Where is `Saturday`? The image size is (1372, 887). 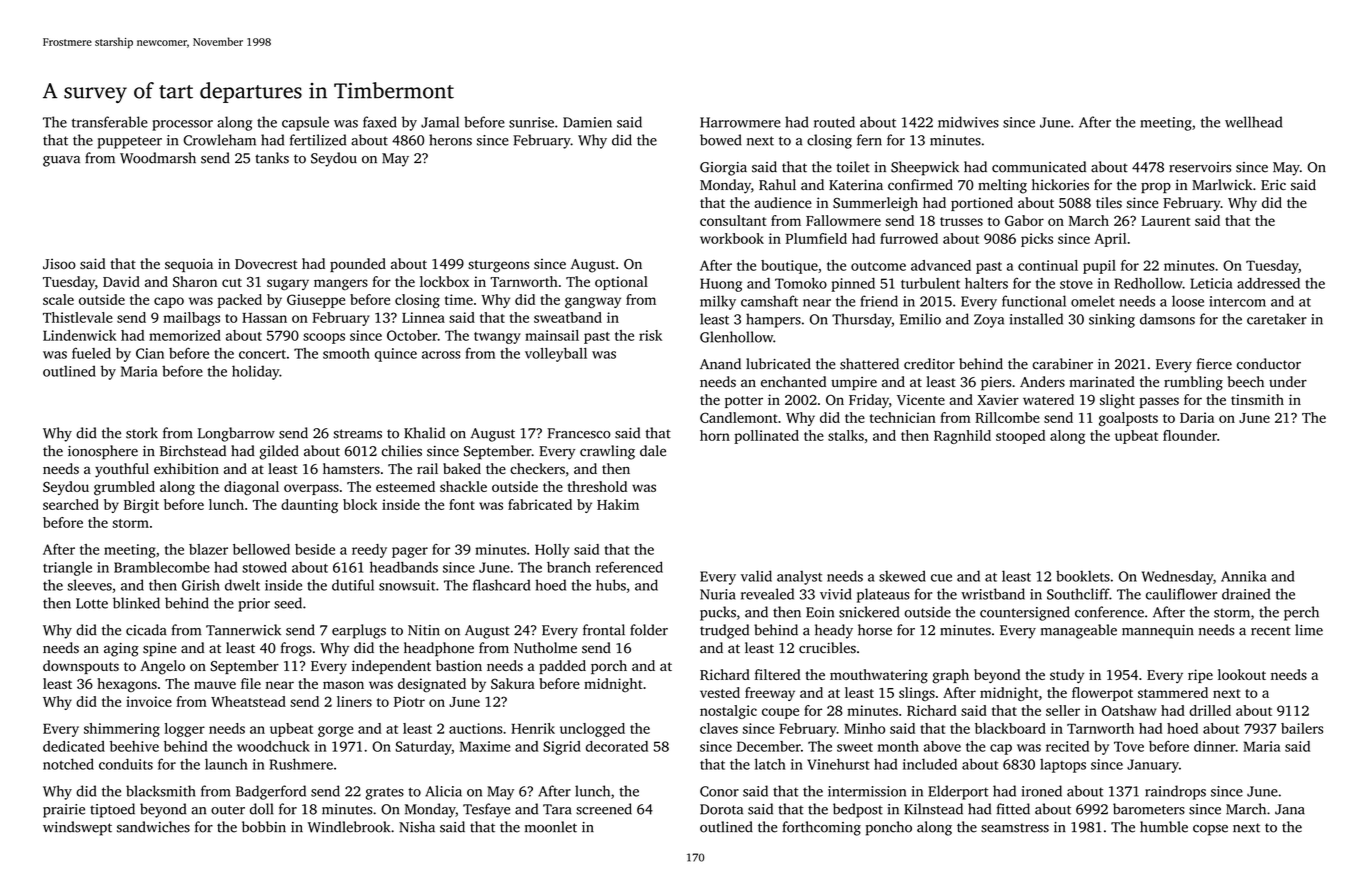 Saturday is located at coordinates (424, 748).
